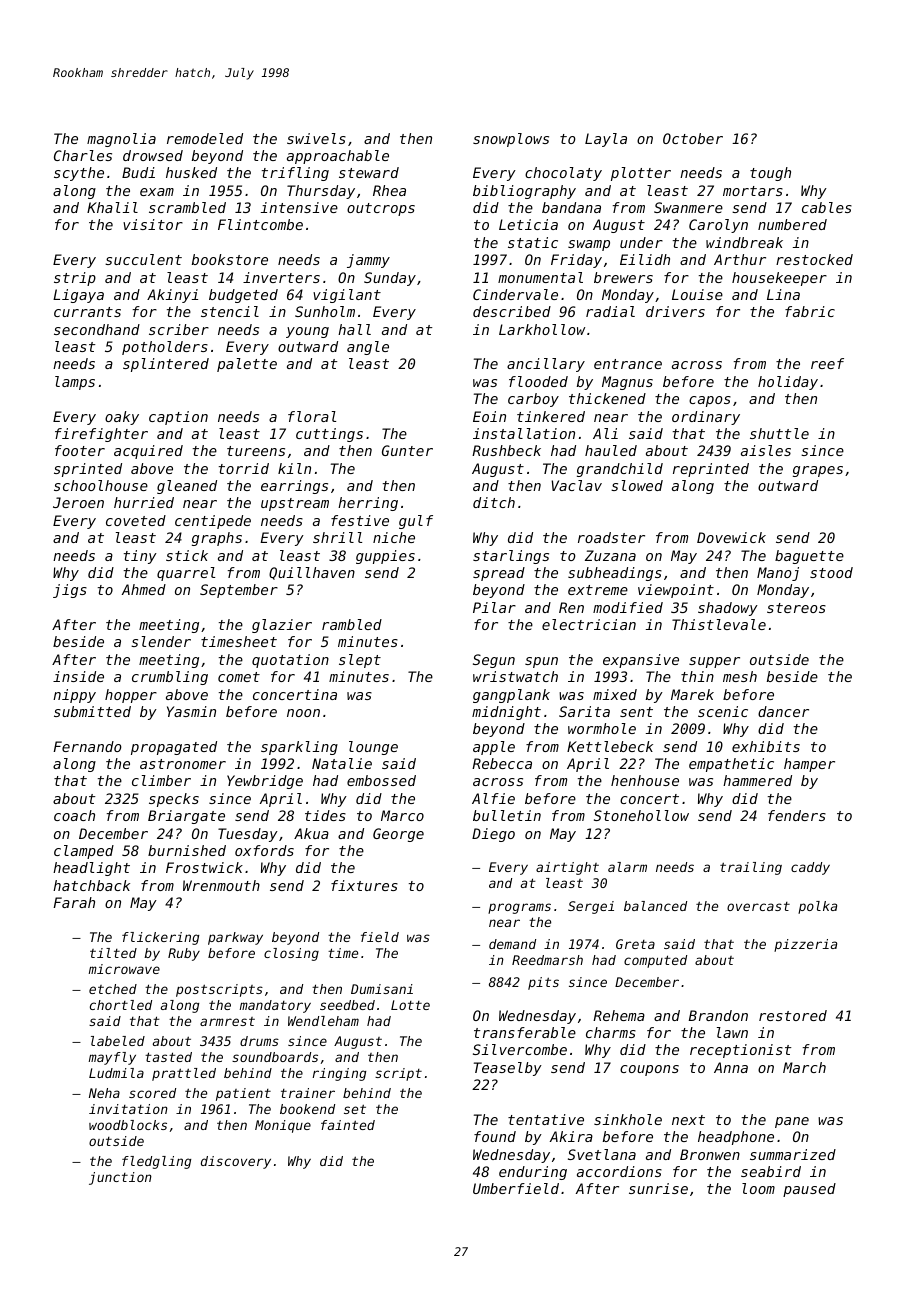 This image has width=908, height=1316. I want to click on gleaned, so click(187, 487).
